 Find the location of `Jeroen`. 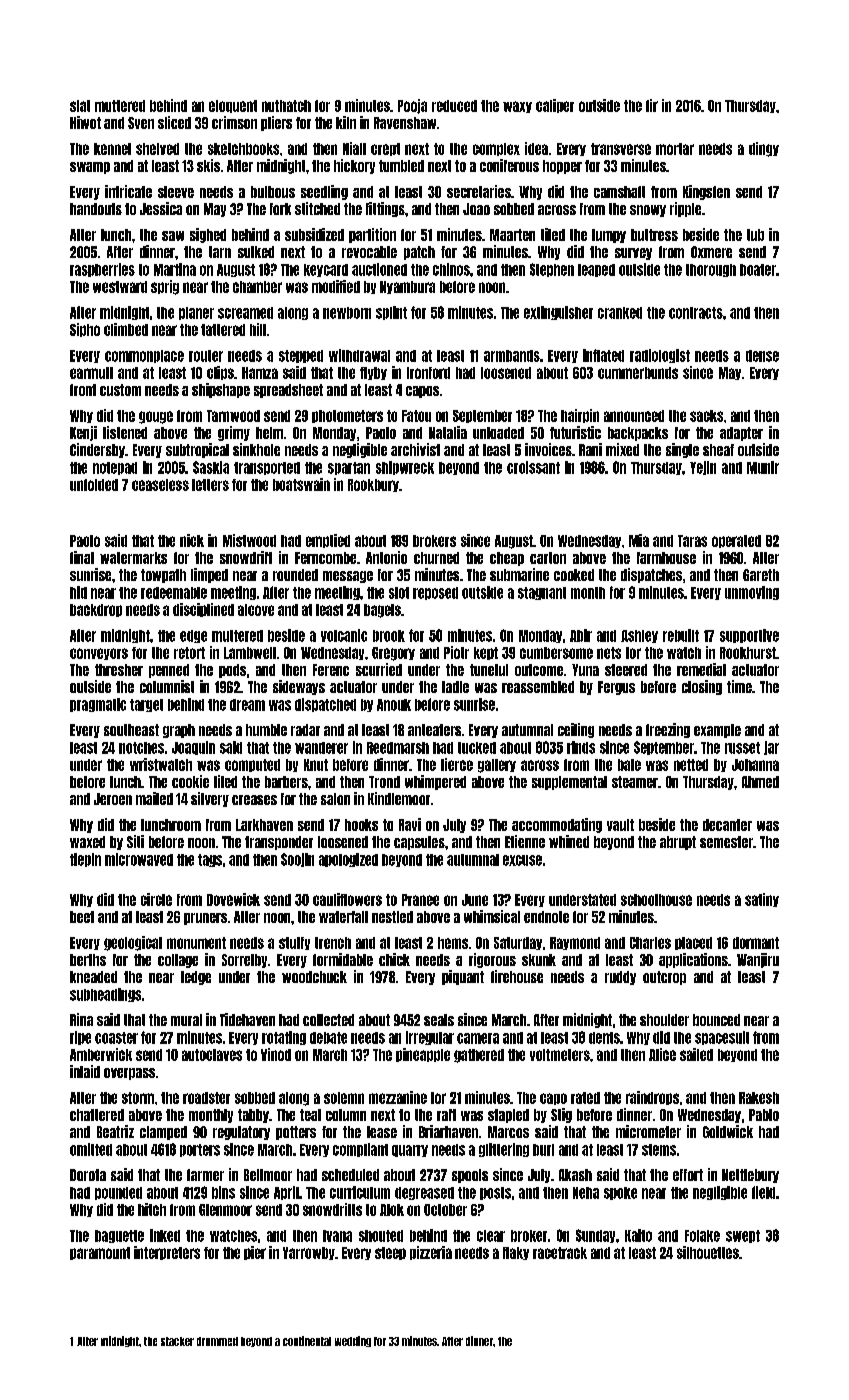

Jeroen is located at coordinates (113, 799).
